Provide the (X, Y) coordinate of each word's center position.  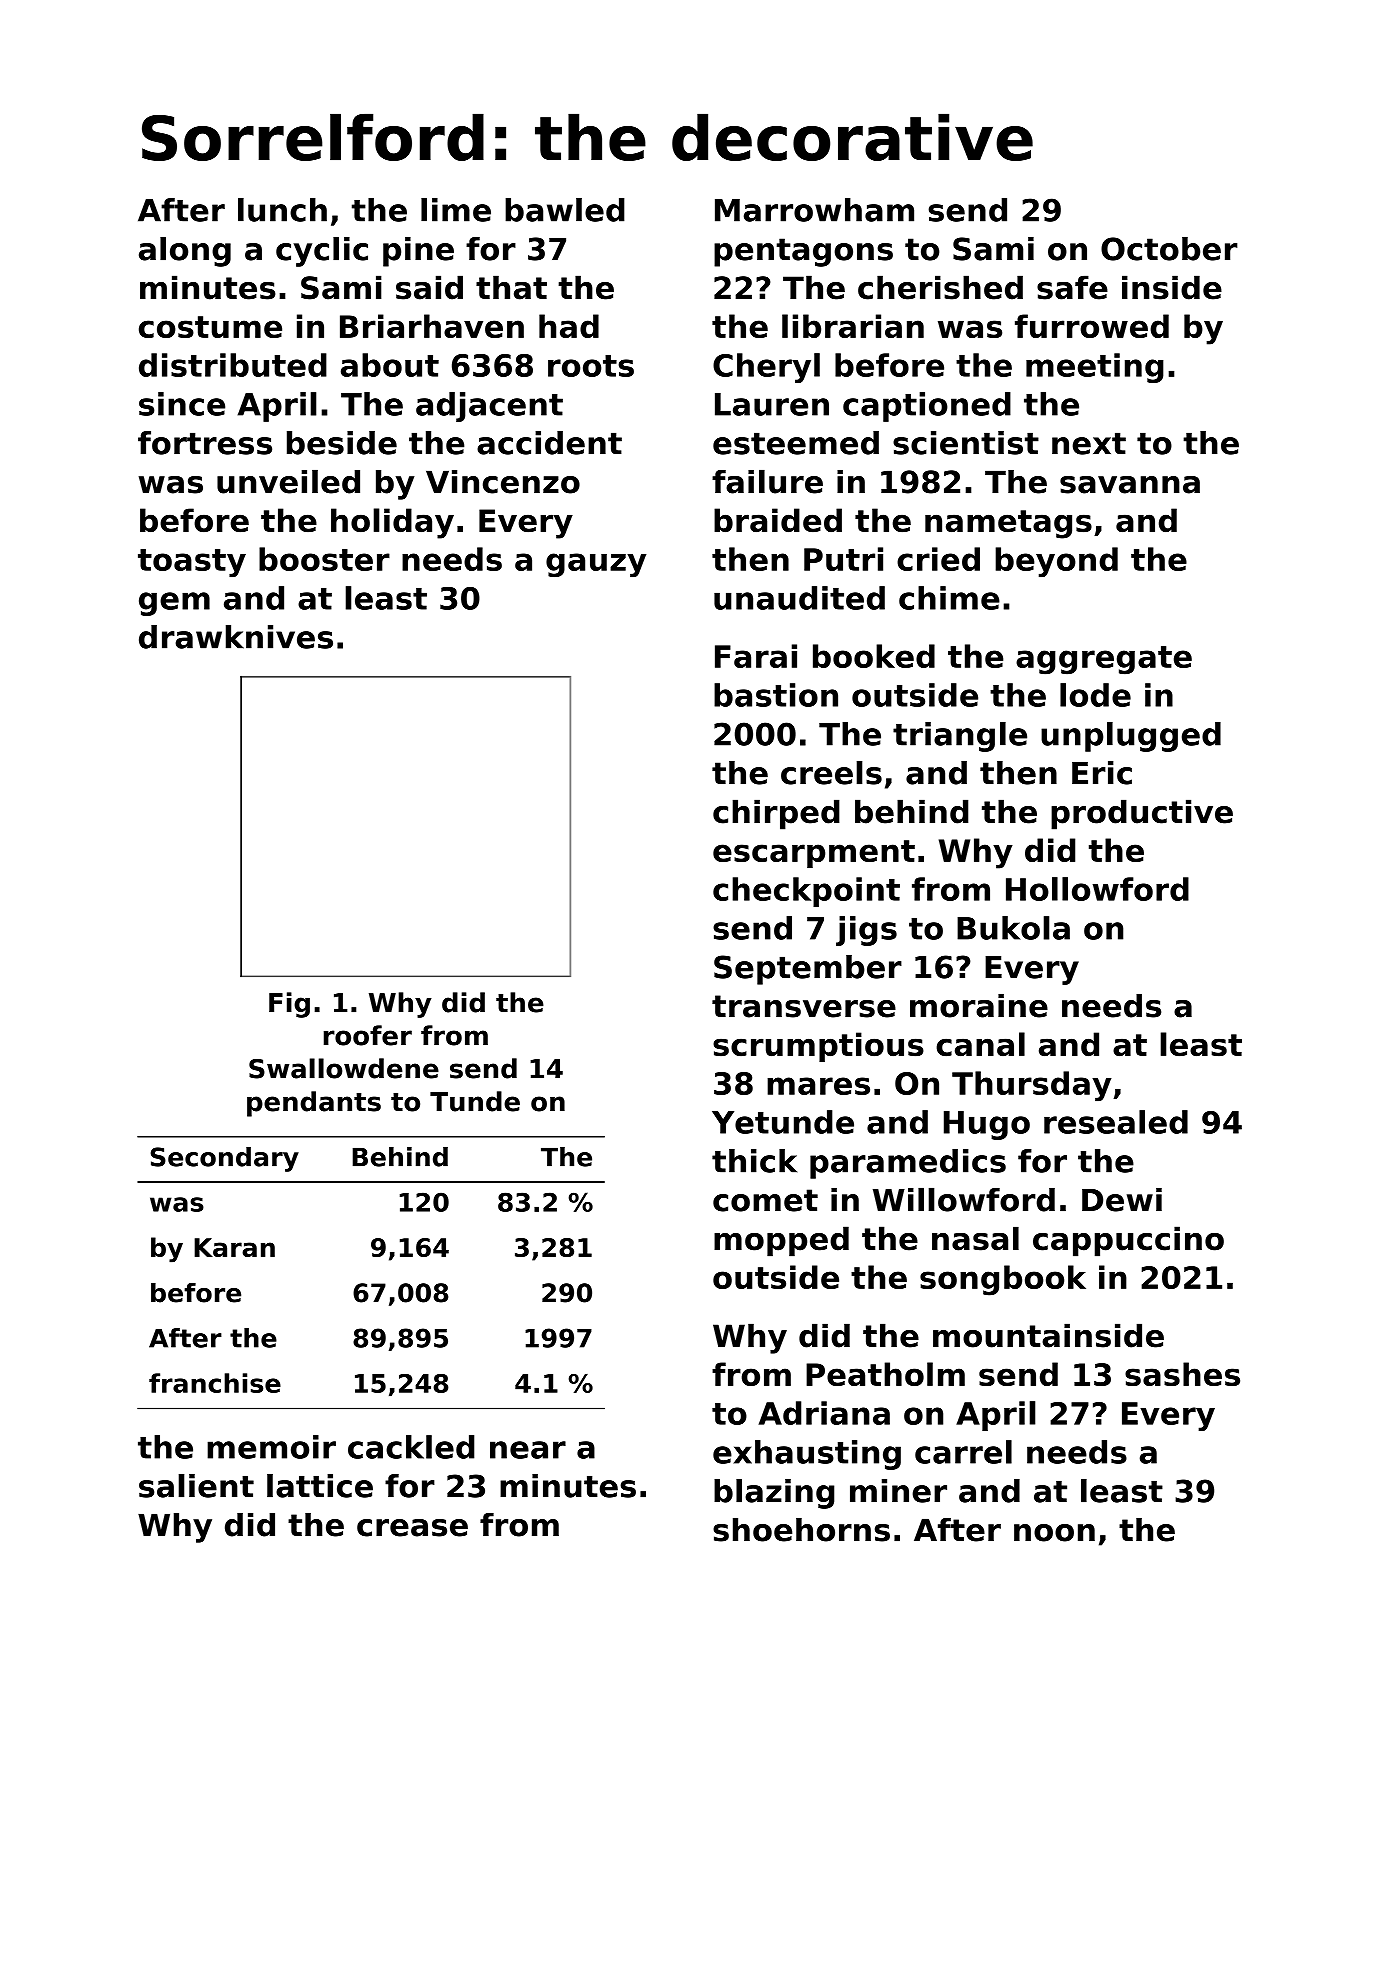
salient (196, 1486)
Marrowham (814, 210)
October (1169, 249)
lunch (282, 210)
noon (1054, 1533)
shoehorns (801, 1530)
